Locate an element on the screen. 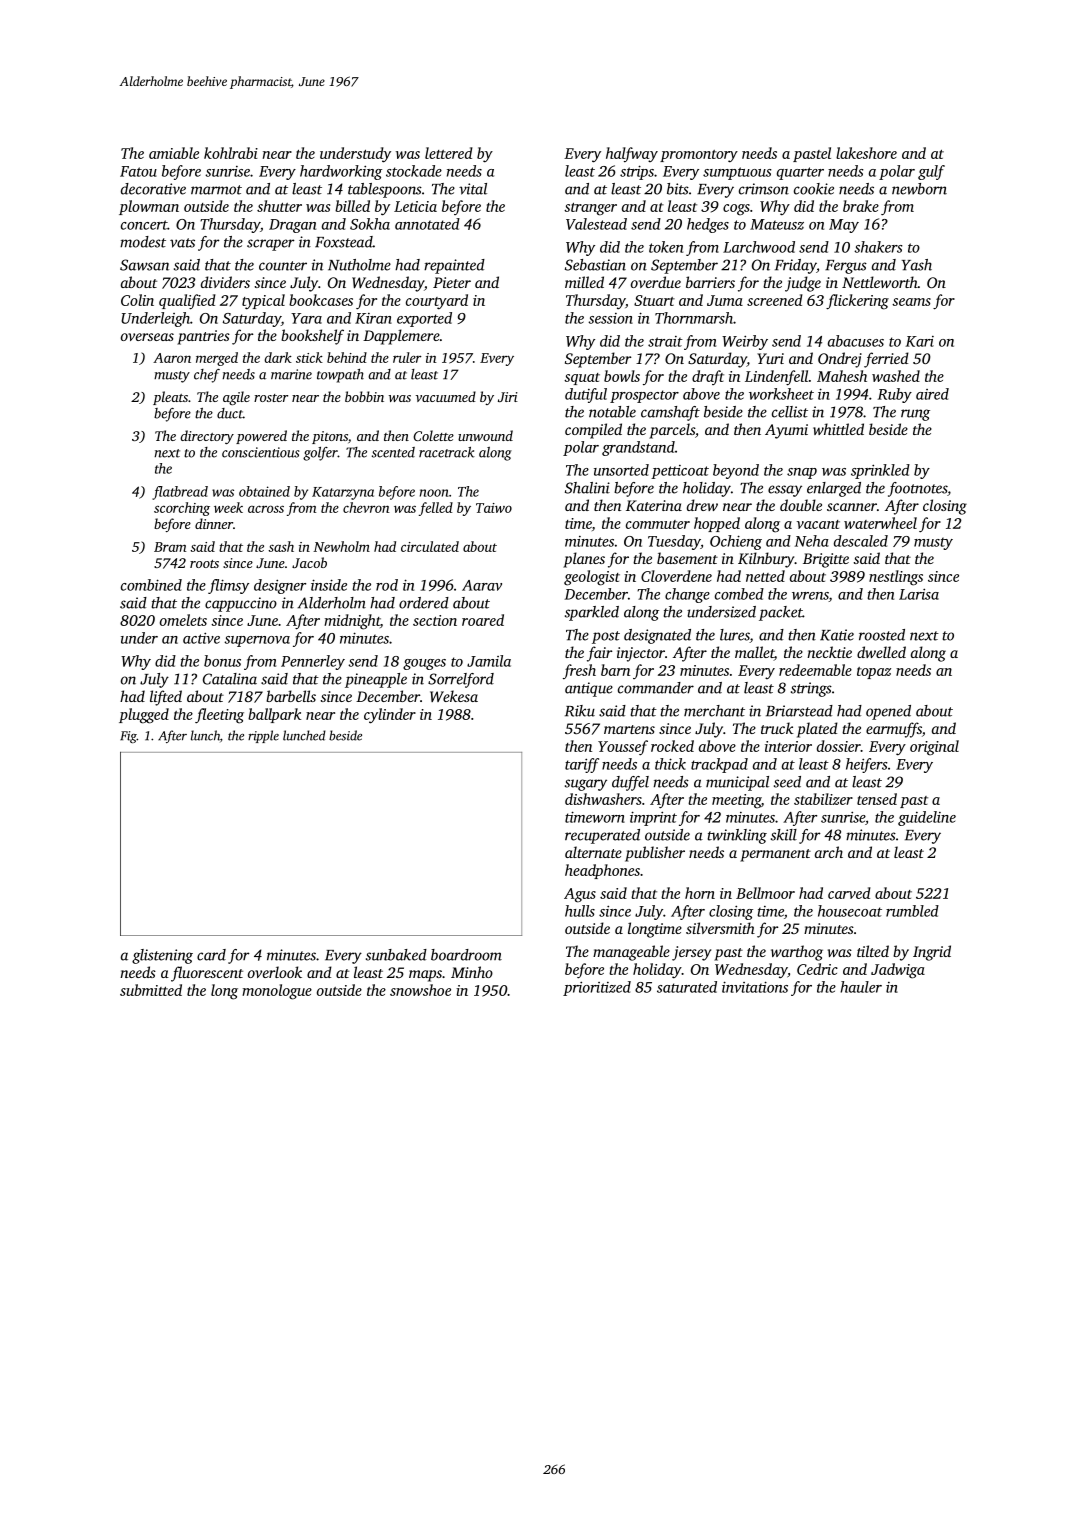  Mahesh is located at coordinates (842, 376).
